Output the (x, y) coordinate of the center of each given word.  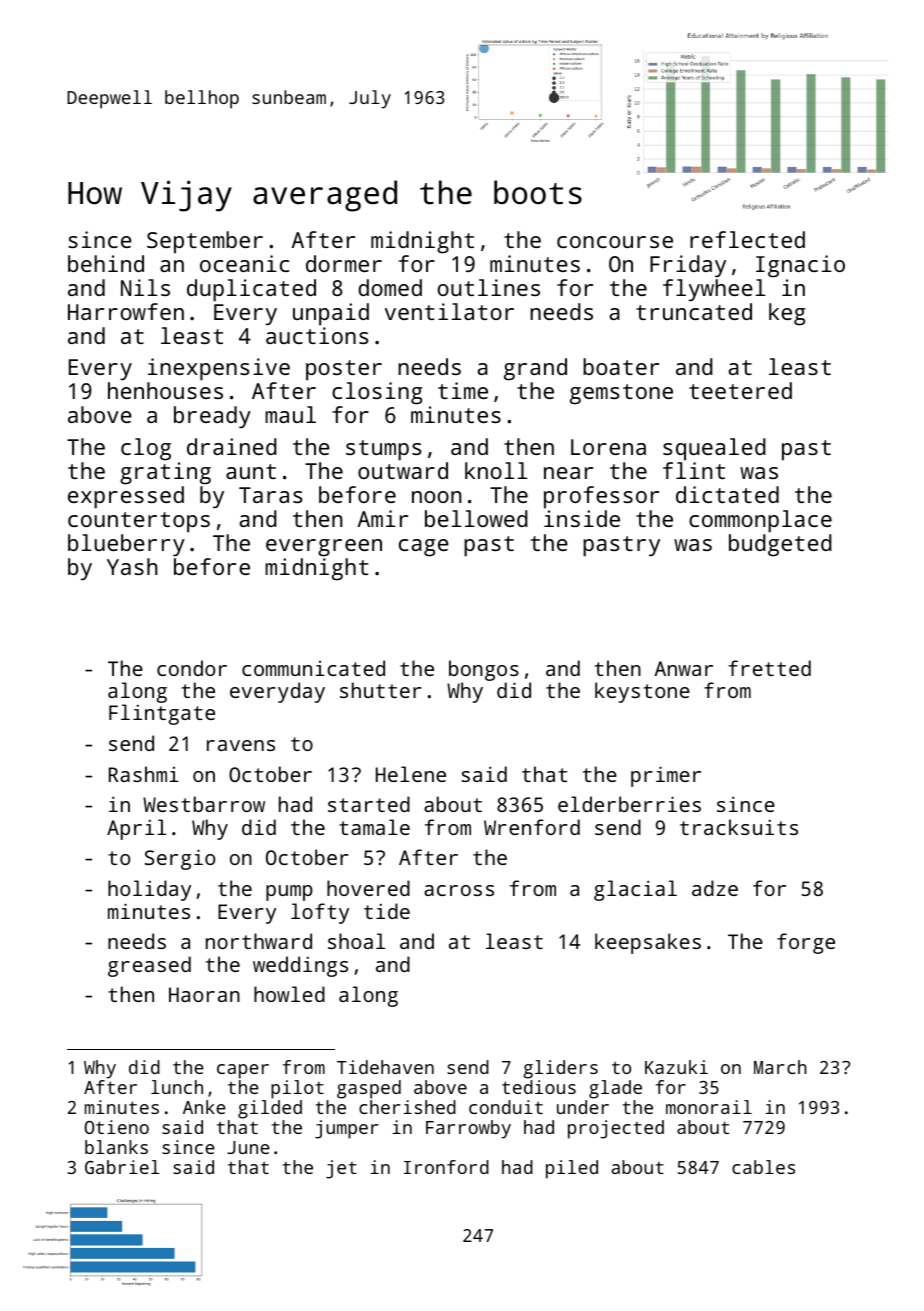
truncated (694, 311)
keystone (642, 692)
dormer (344, 263)
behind (106, 263)
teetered (740, 390)
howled (289, 994)
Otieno (117, 1127)
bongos (484, 670)
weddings (300, 966)
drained (232, 446)
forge (806, 943)
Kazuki (676, 1067)
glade (615, 1089)
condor (192, 668)
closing (377, 393)
